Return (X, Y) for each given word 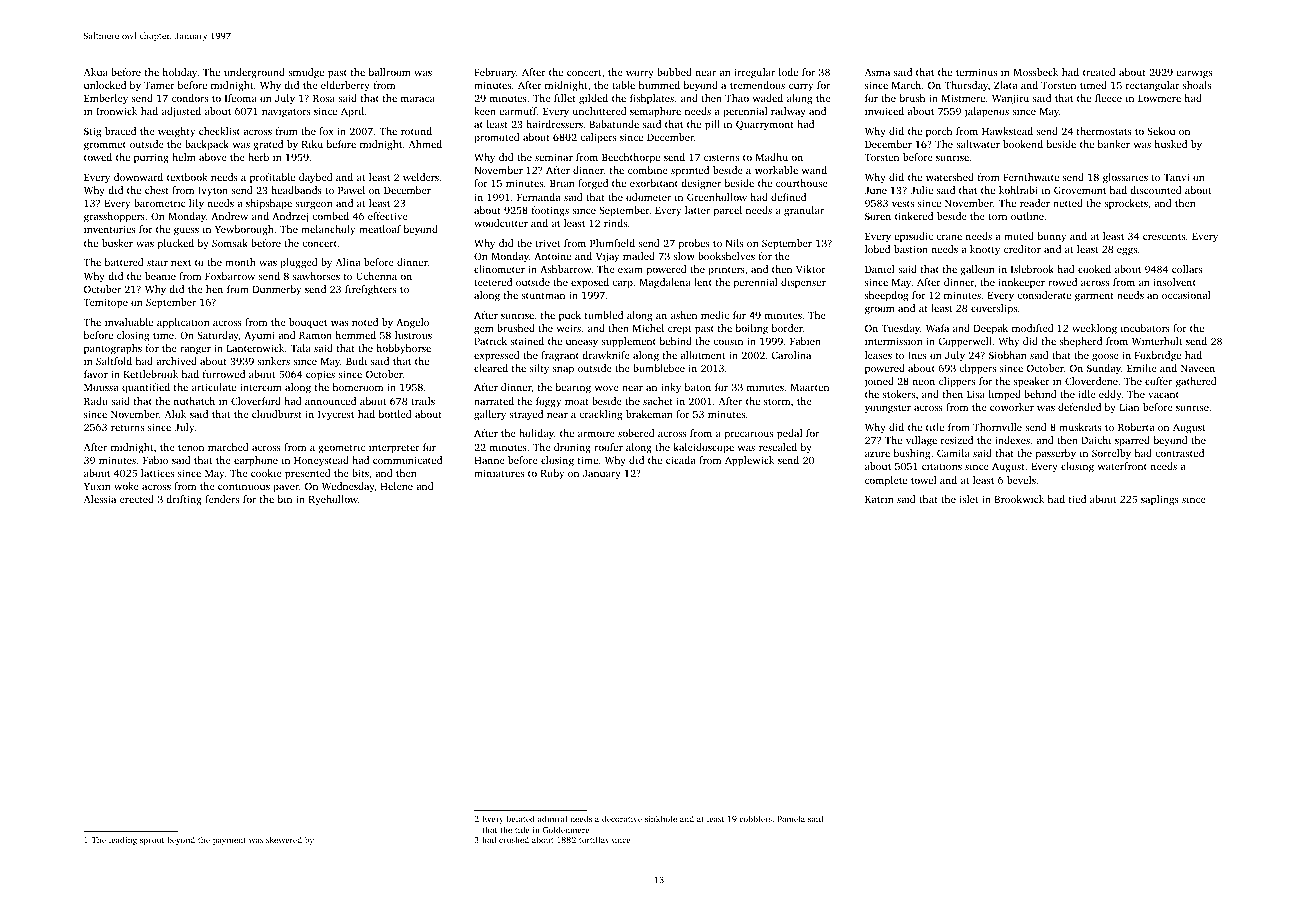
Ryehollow (333, 500)
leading (123, 840)
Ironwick (116, 111)
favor (96, 374)
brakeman (649, 414)
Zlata (1005, 85)
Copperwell (965, 342)
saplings (1160, 500)
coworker (1012, 407)
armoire (596, 433)
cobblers (756, 818)
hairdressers (554, 124)
